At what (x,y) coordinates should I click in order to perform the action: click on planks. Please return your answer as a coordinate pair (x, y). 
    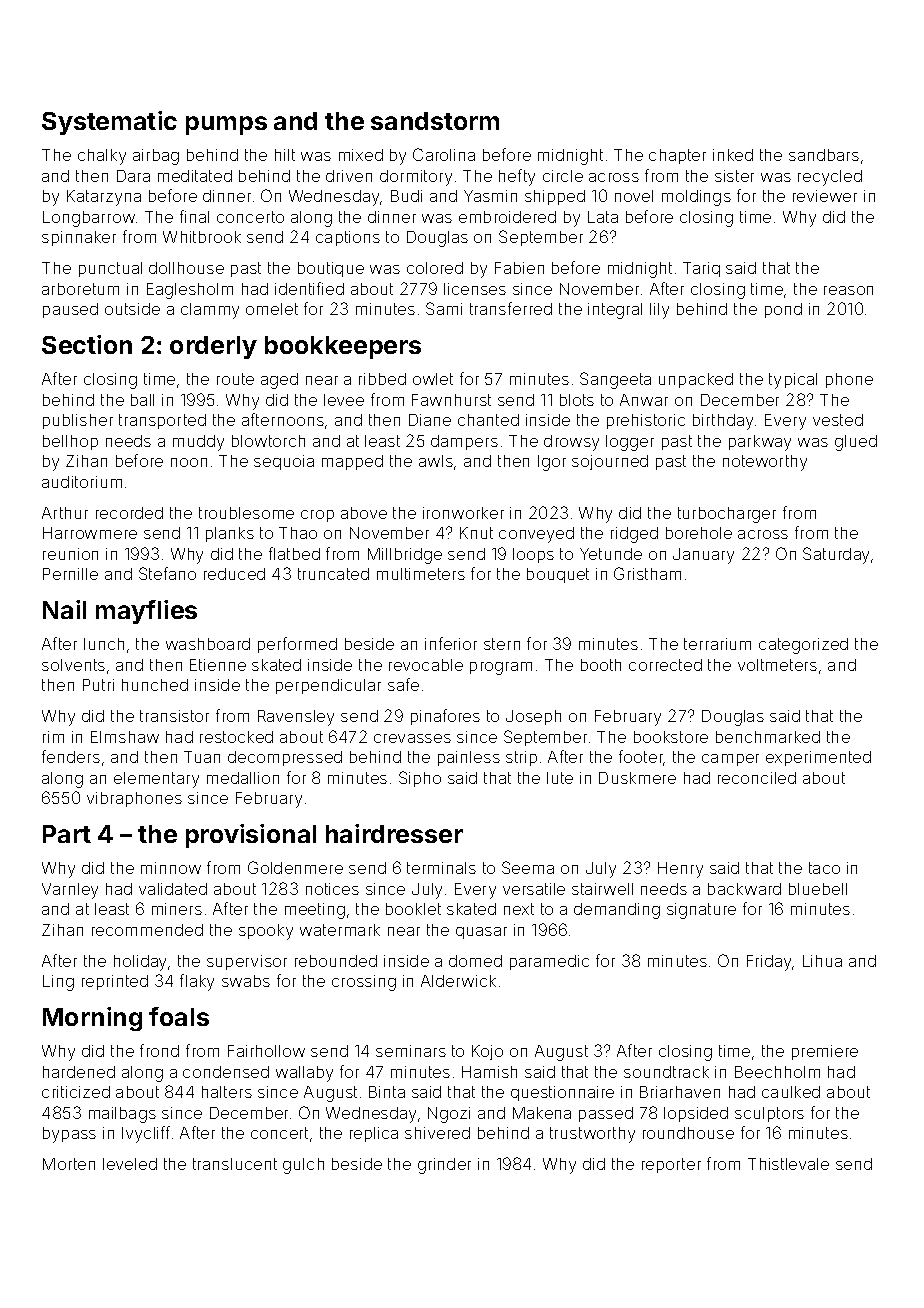
    Looking at the image, I should click on (230, 534).
